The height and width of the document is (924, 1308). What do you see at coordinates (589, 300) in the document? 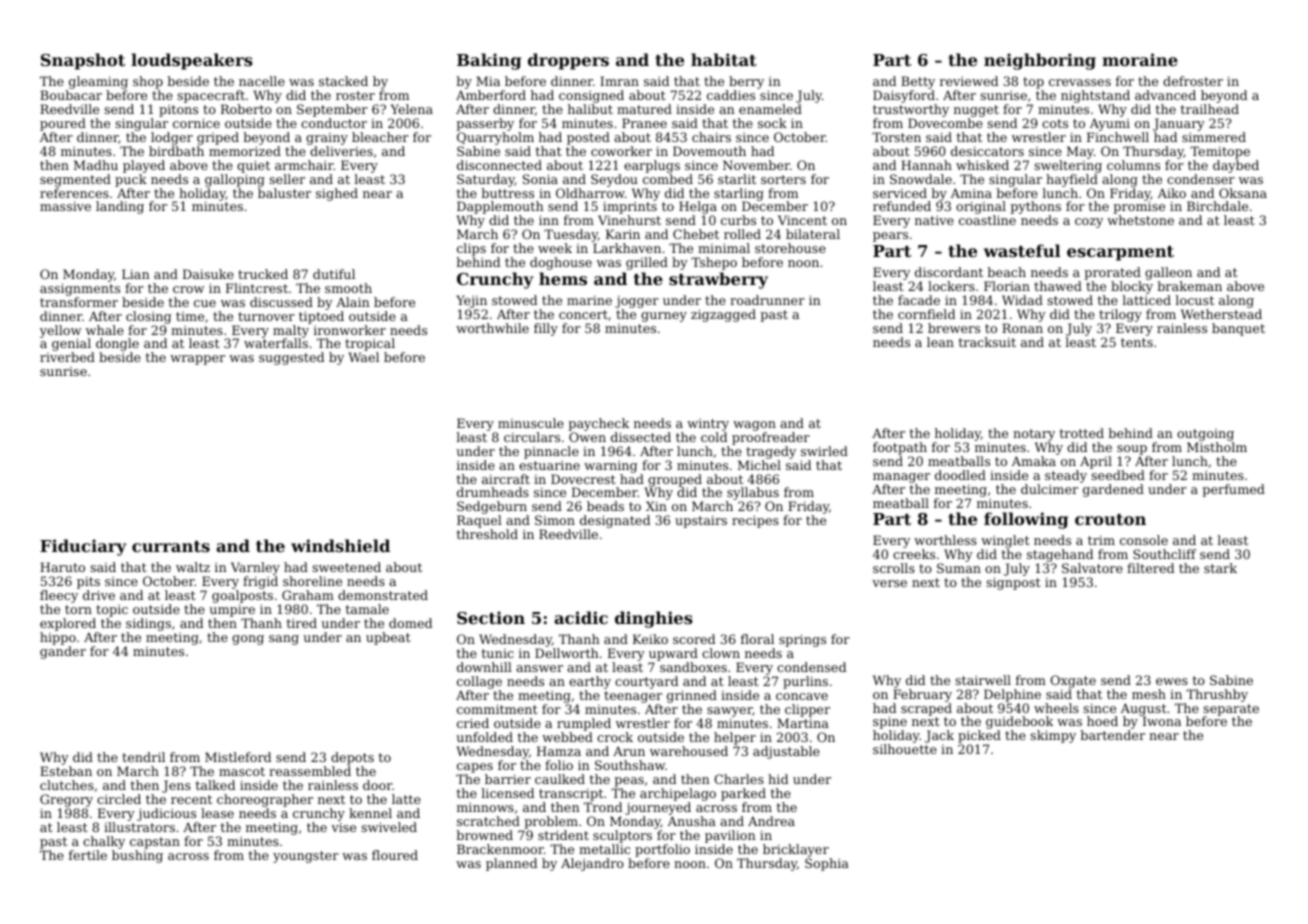
I see `marine` at bounding box center [589, 300].
